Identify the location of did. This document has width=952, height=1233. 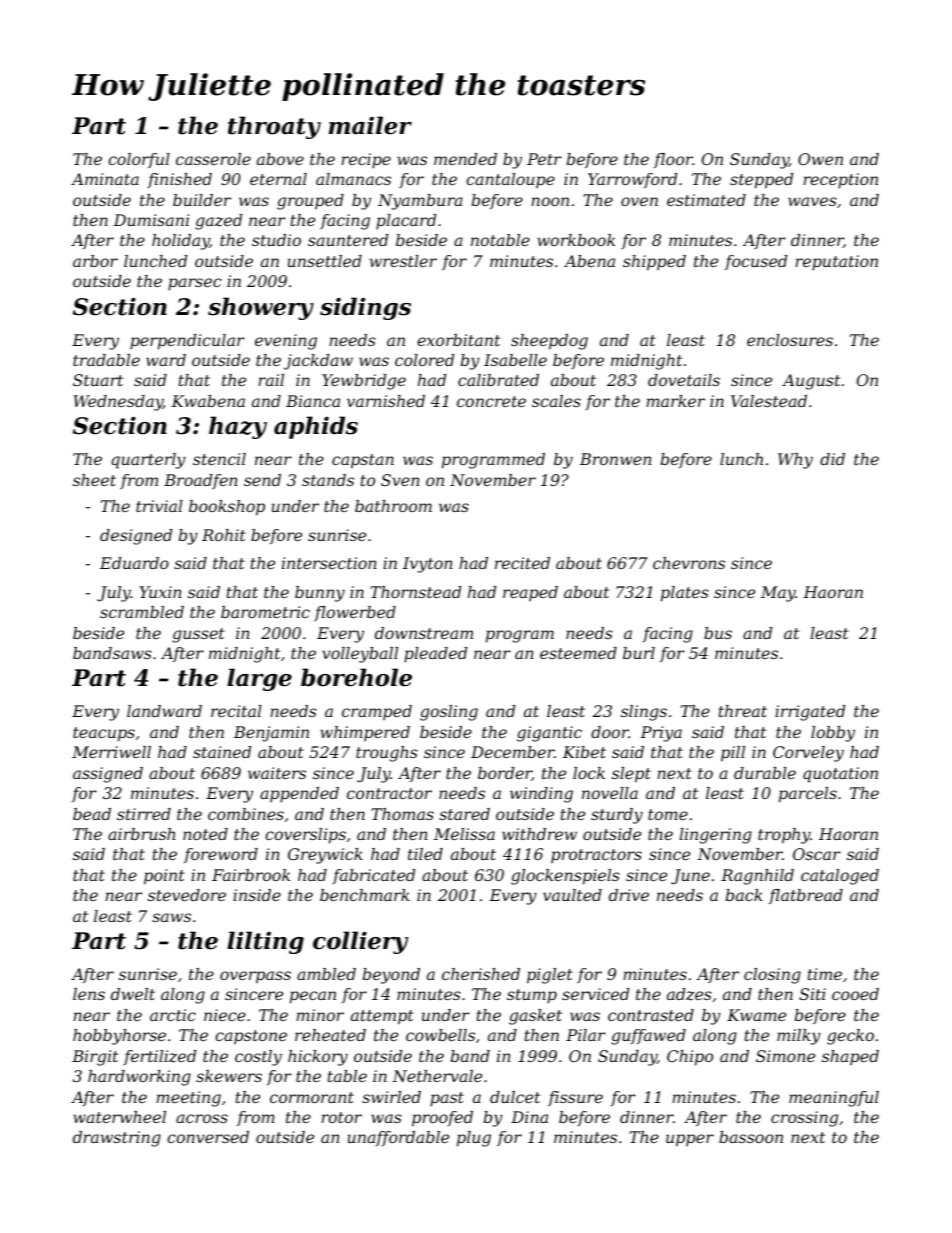
(832, 459).
